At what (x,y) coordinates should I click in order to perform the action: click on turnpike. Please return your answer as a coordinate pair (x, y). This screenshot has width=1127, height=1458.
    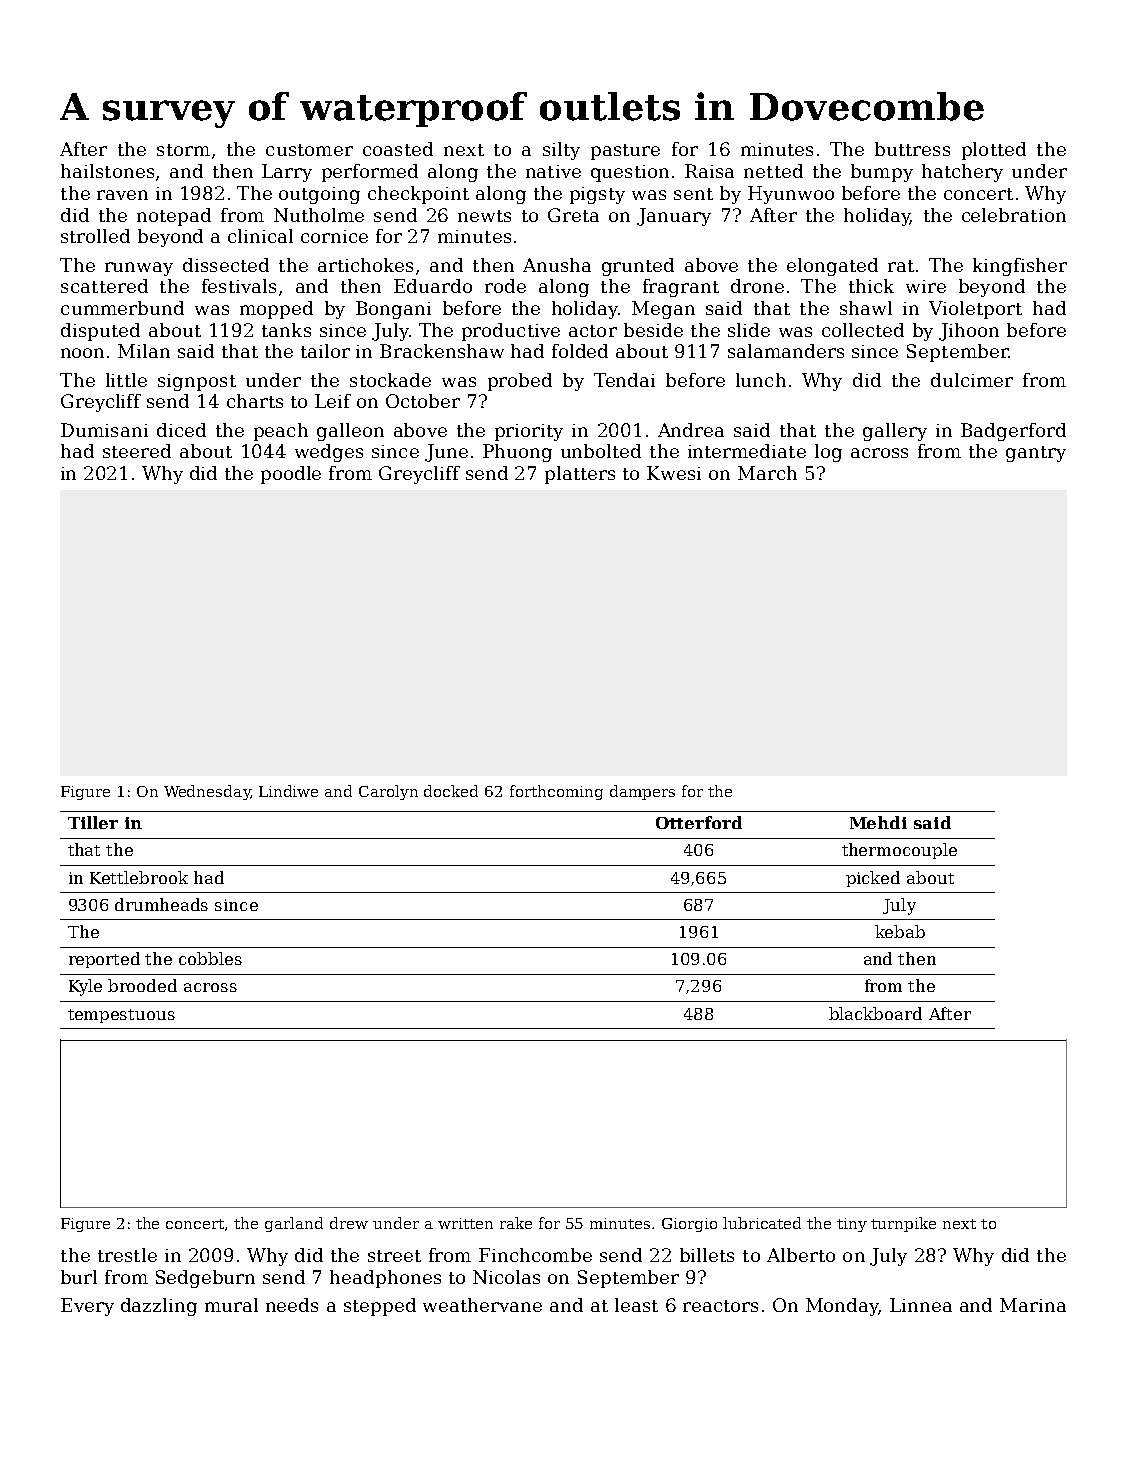
    Looking at the image, I should click on (903, 1224).
